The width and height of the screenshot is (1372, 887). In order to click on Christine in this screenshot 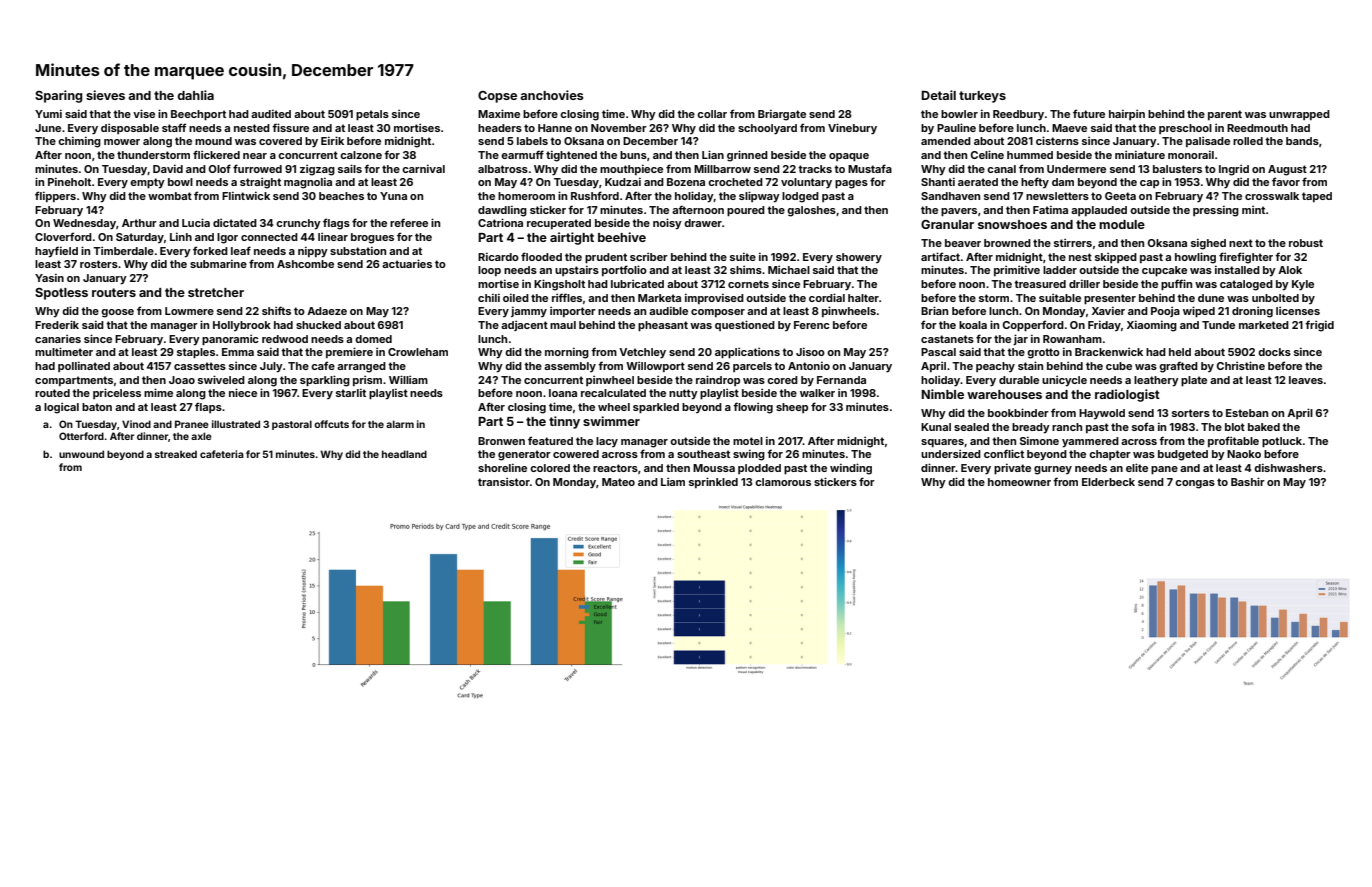, I will do `click(1241, 365)`.
